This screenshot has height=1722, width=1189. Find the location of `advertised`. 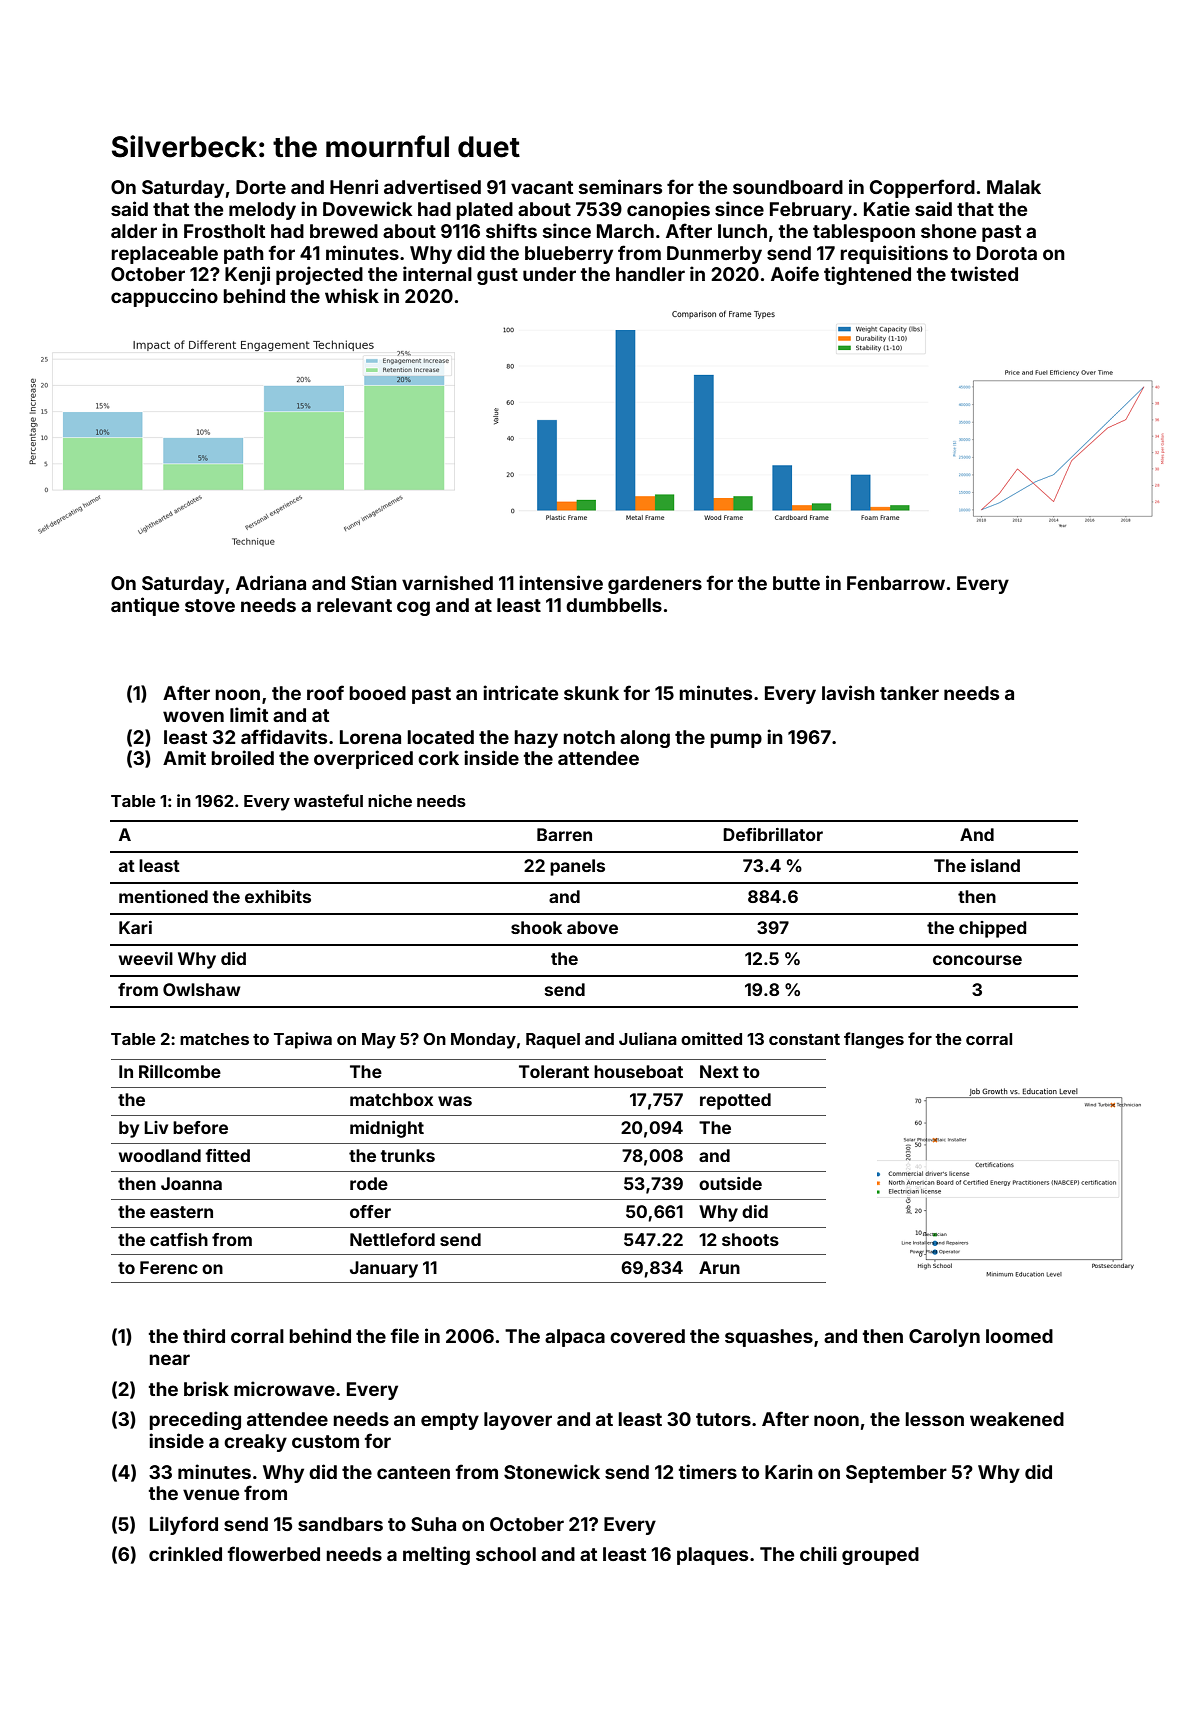

advertised is located at coordinates (432, 186).
